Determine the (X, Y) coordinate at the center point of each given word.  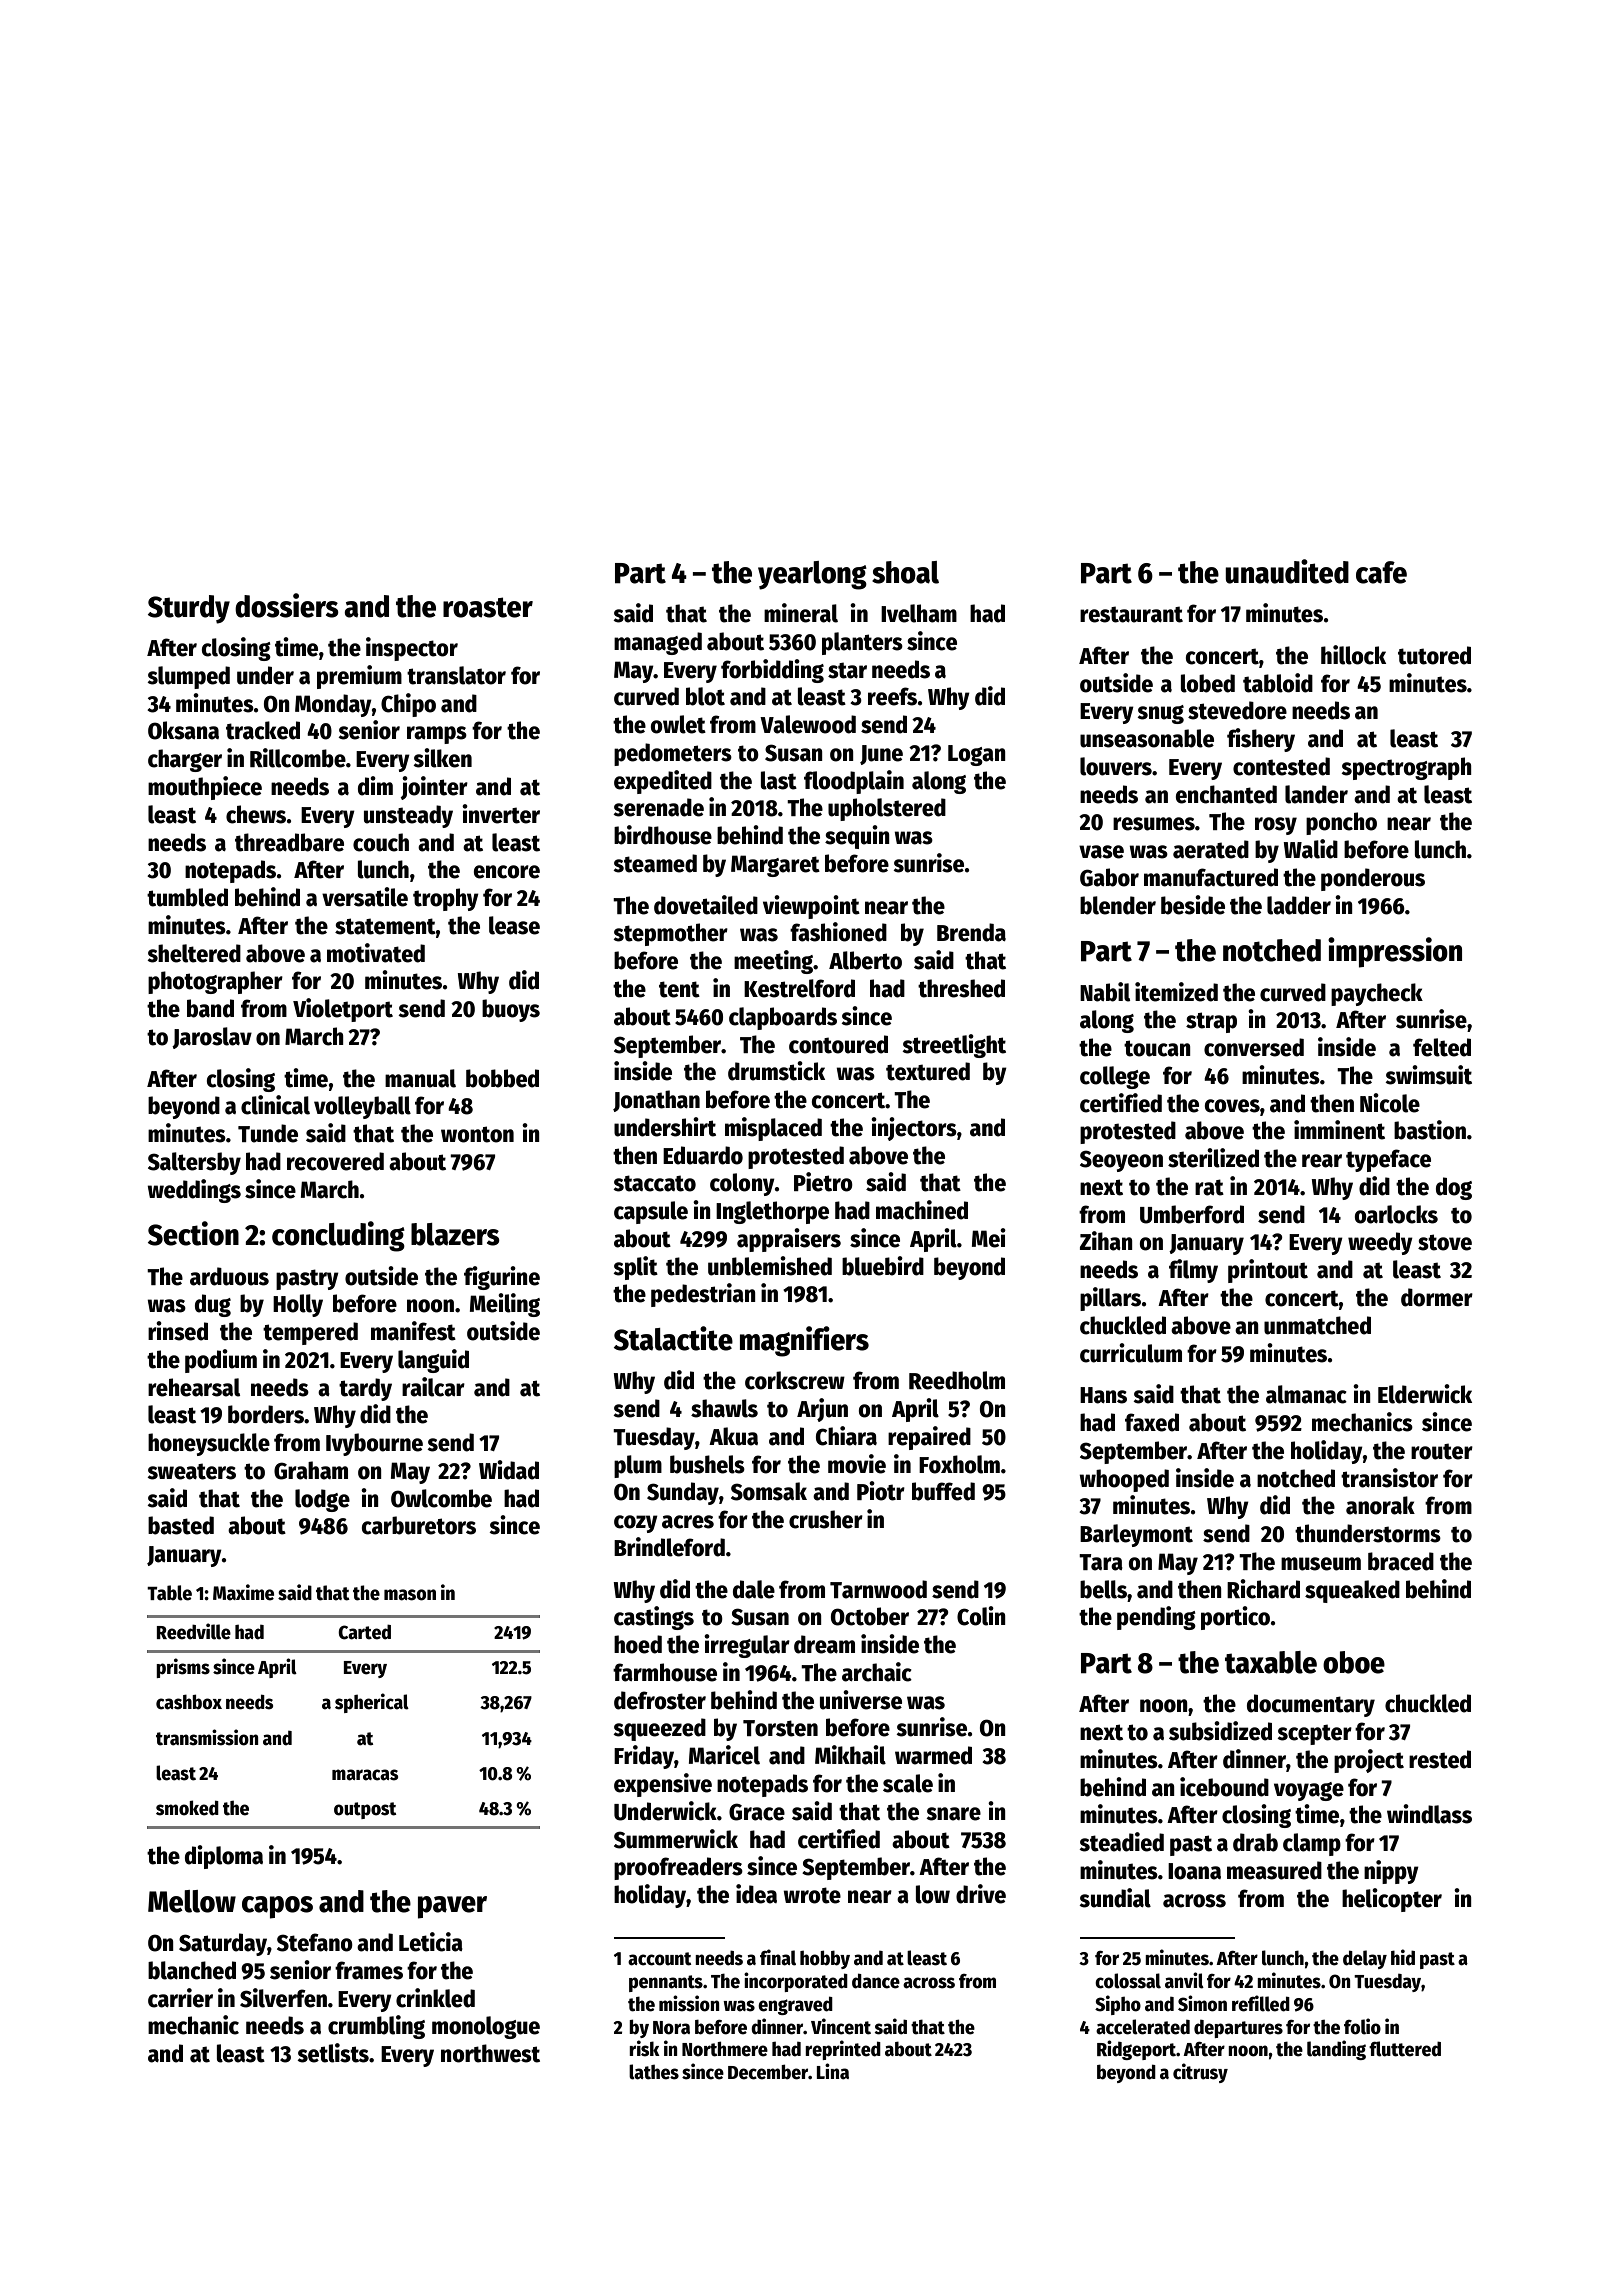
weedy (1380, 1243)
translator (456, 675)
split (635, 1268)
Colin (981, 1616)
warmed (933, 1755)
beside (1193, 905)
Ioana (1194, 1871)
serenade (658, 807)
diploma (224, 1857)
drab (1255, 1842)
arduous (229, 1276)
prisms (183, 1668)
